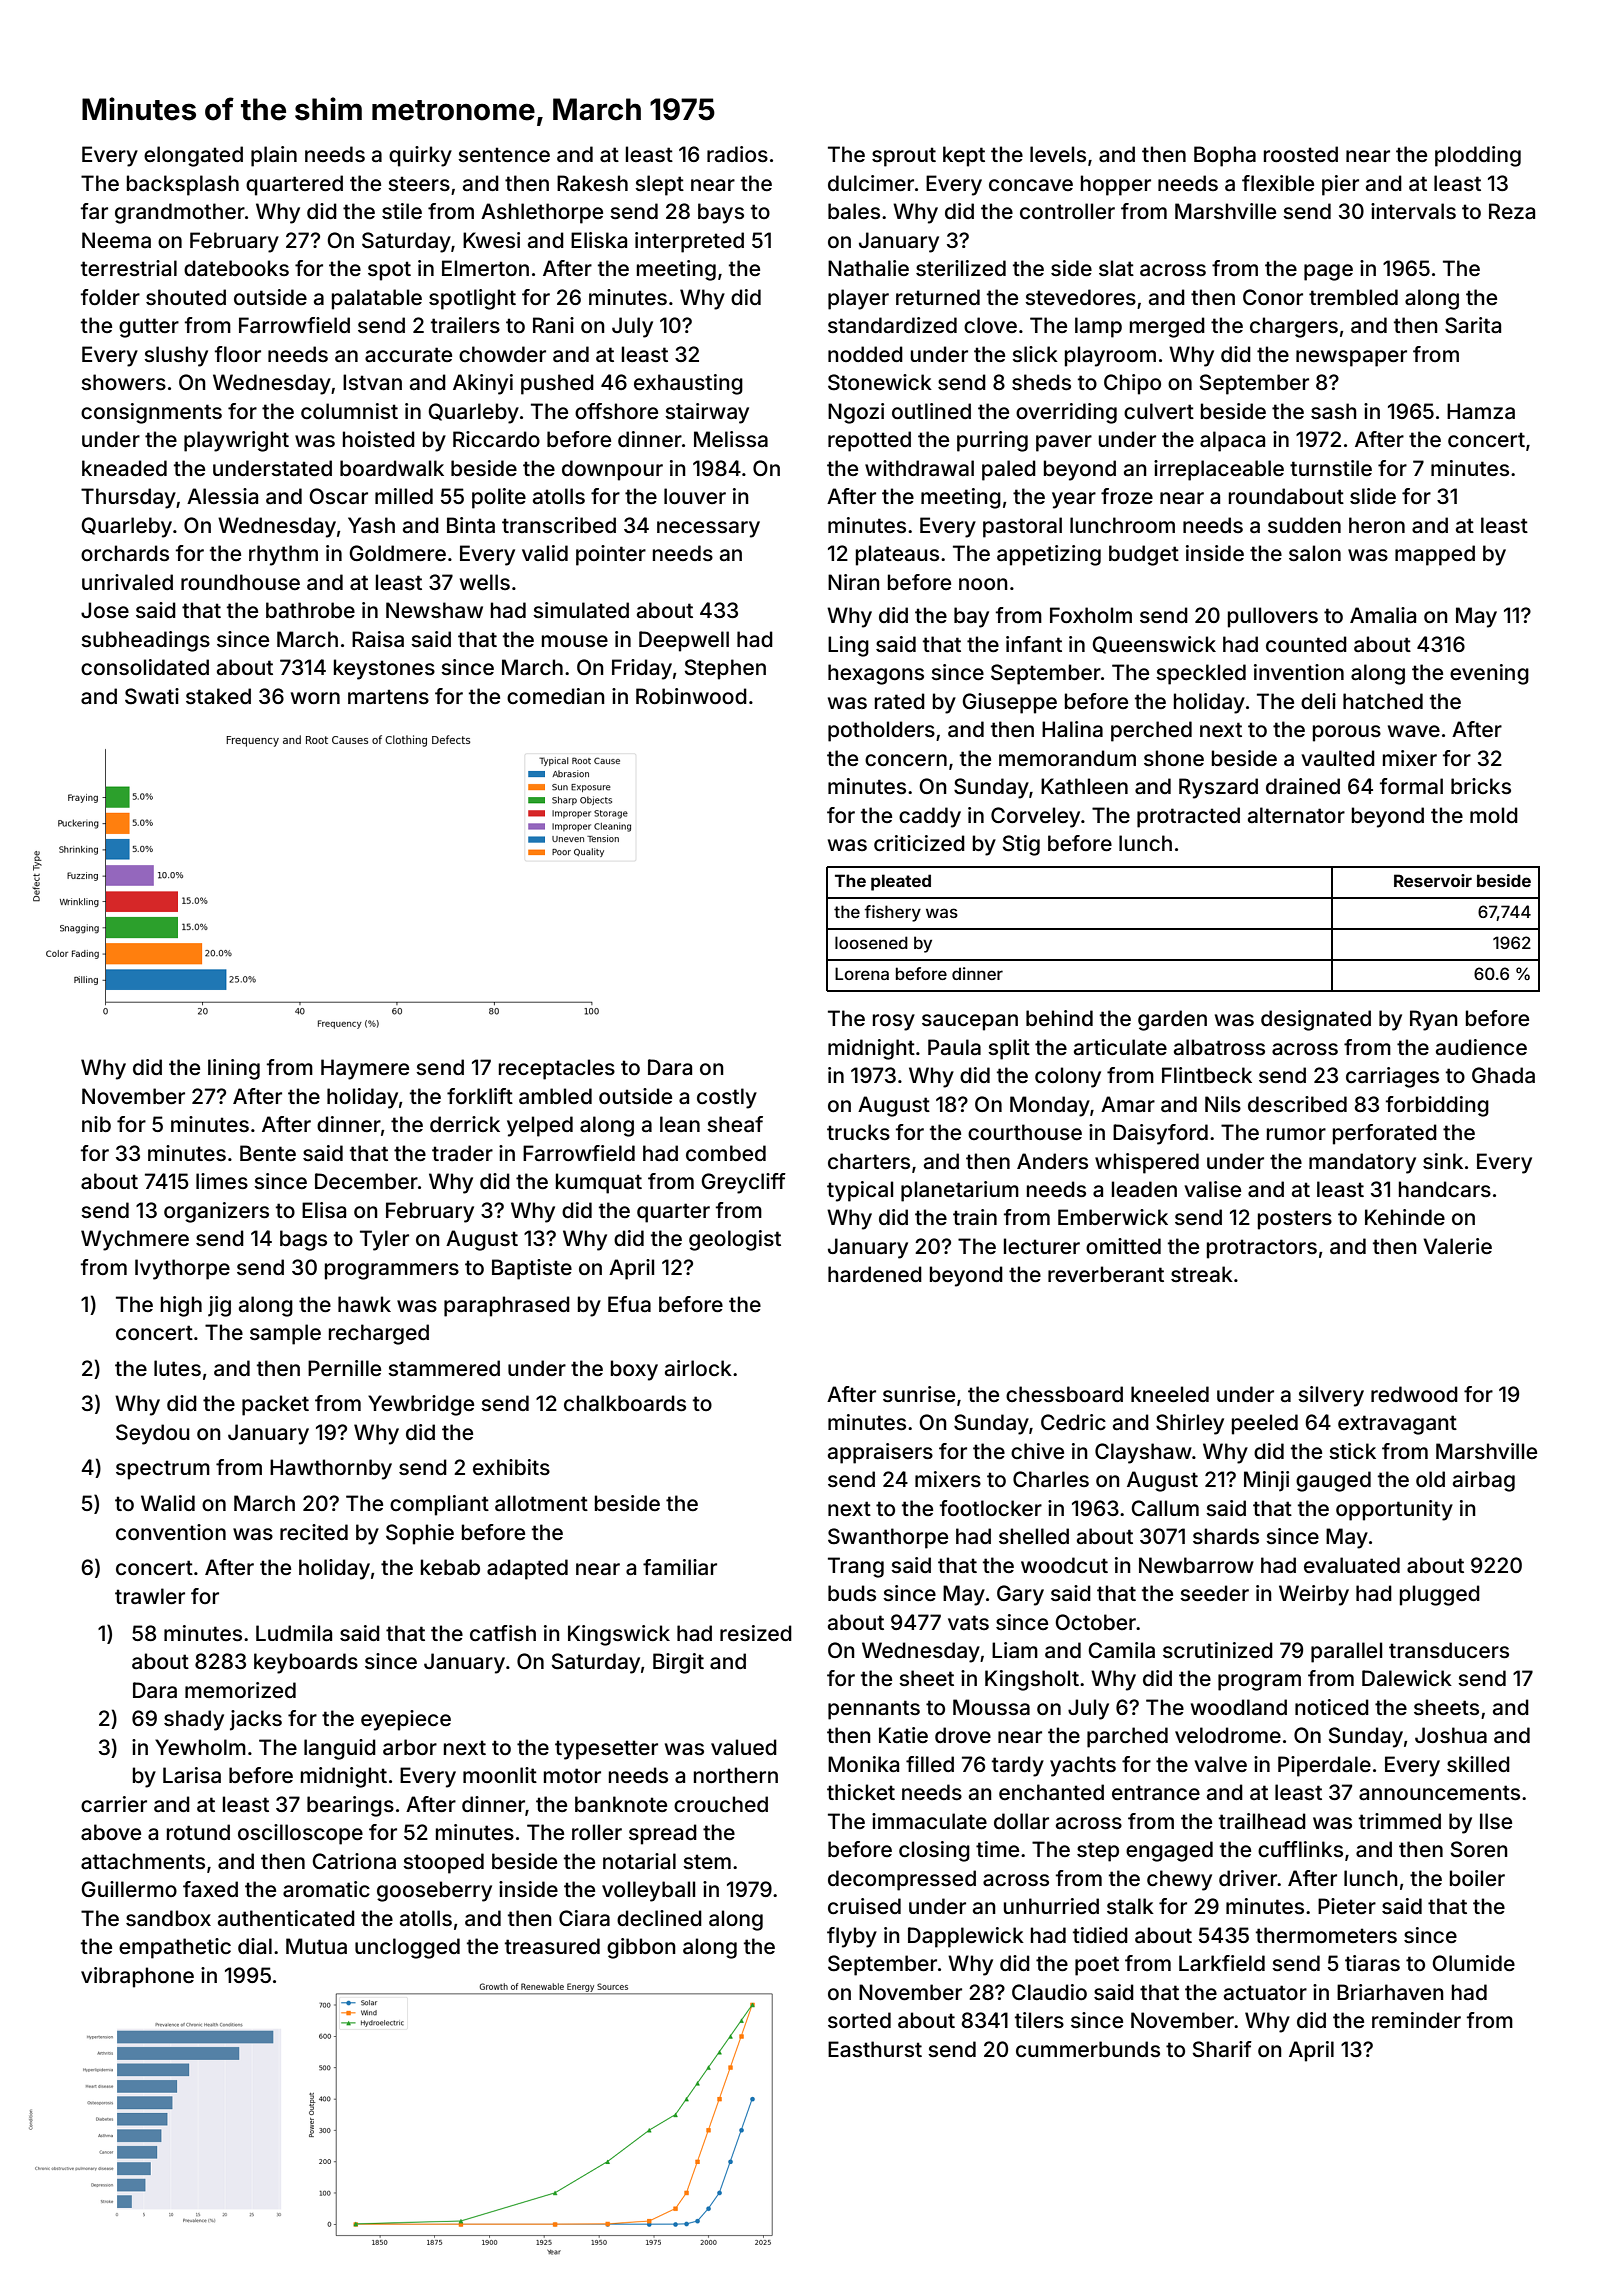 The height and width of the document is (2292, 1620). Describe the element at coordinates (1201, 674) in the document. I see `speckled` at that location.
